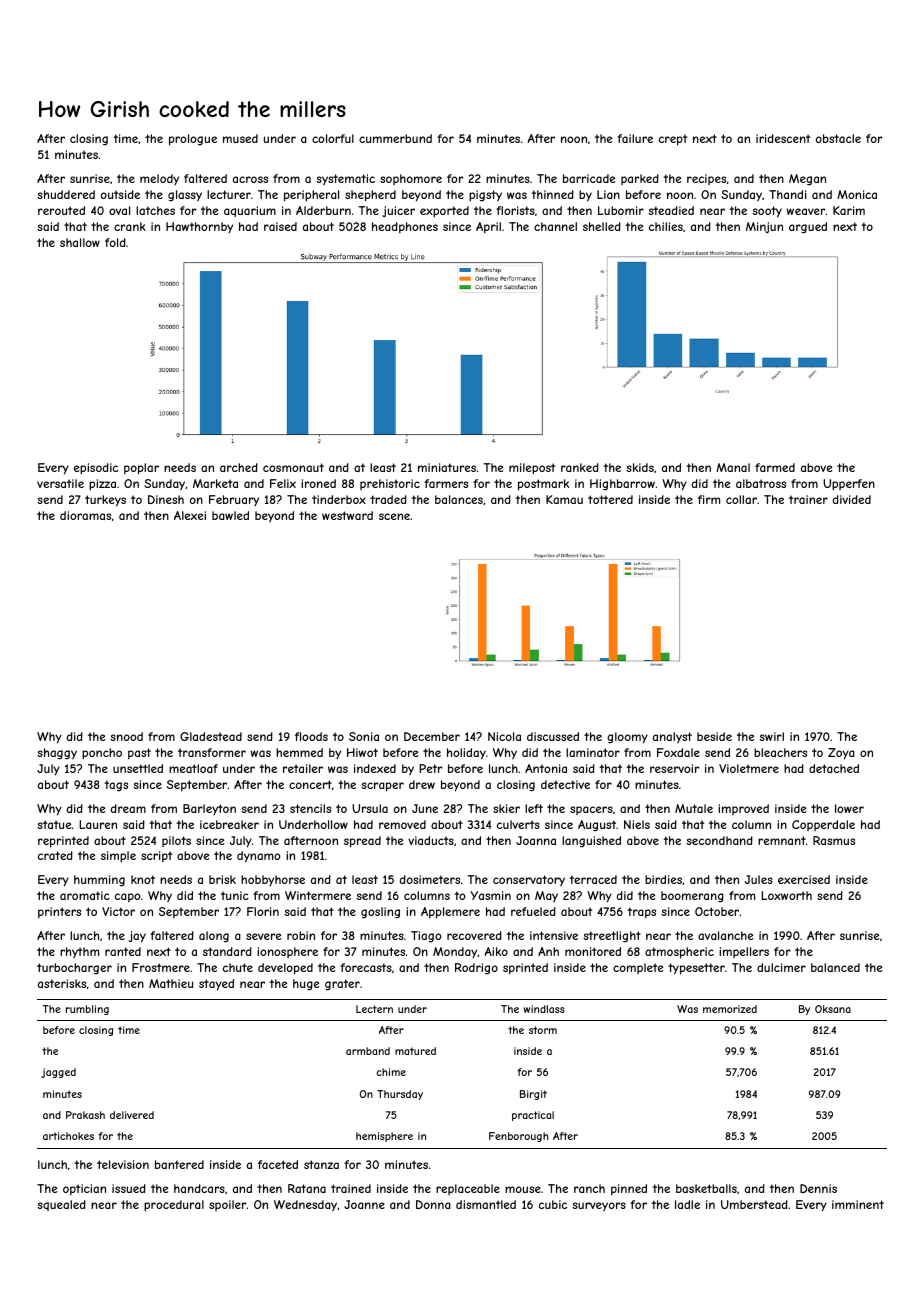  What do you see at coordinates (80, 242) in the screenshot?
I see `shallow` at bounding box center [80, 242].
